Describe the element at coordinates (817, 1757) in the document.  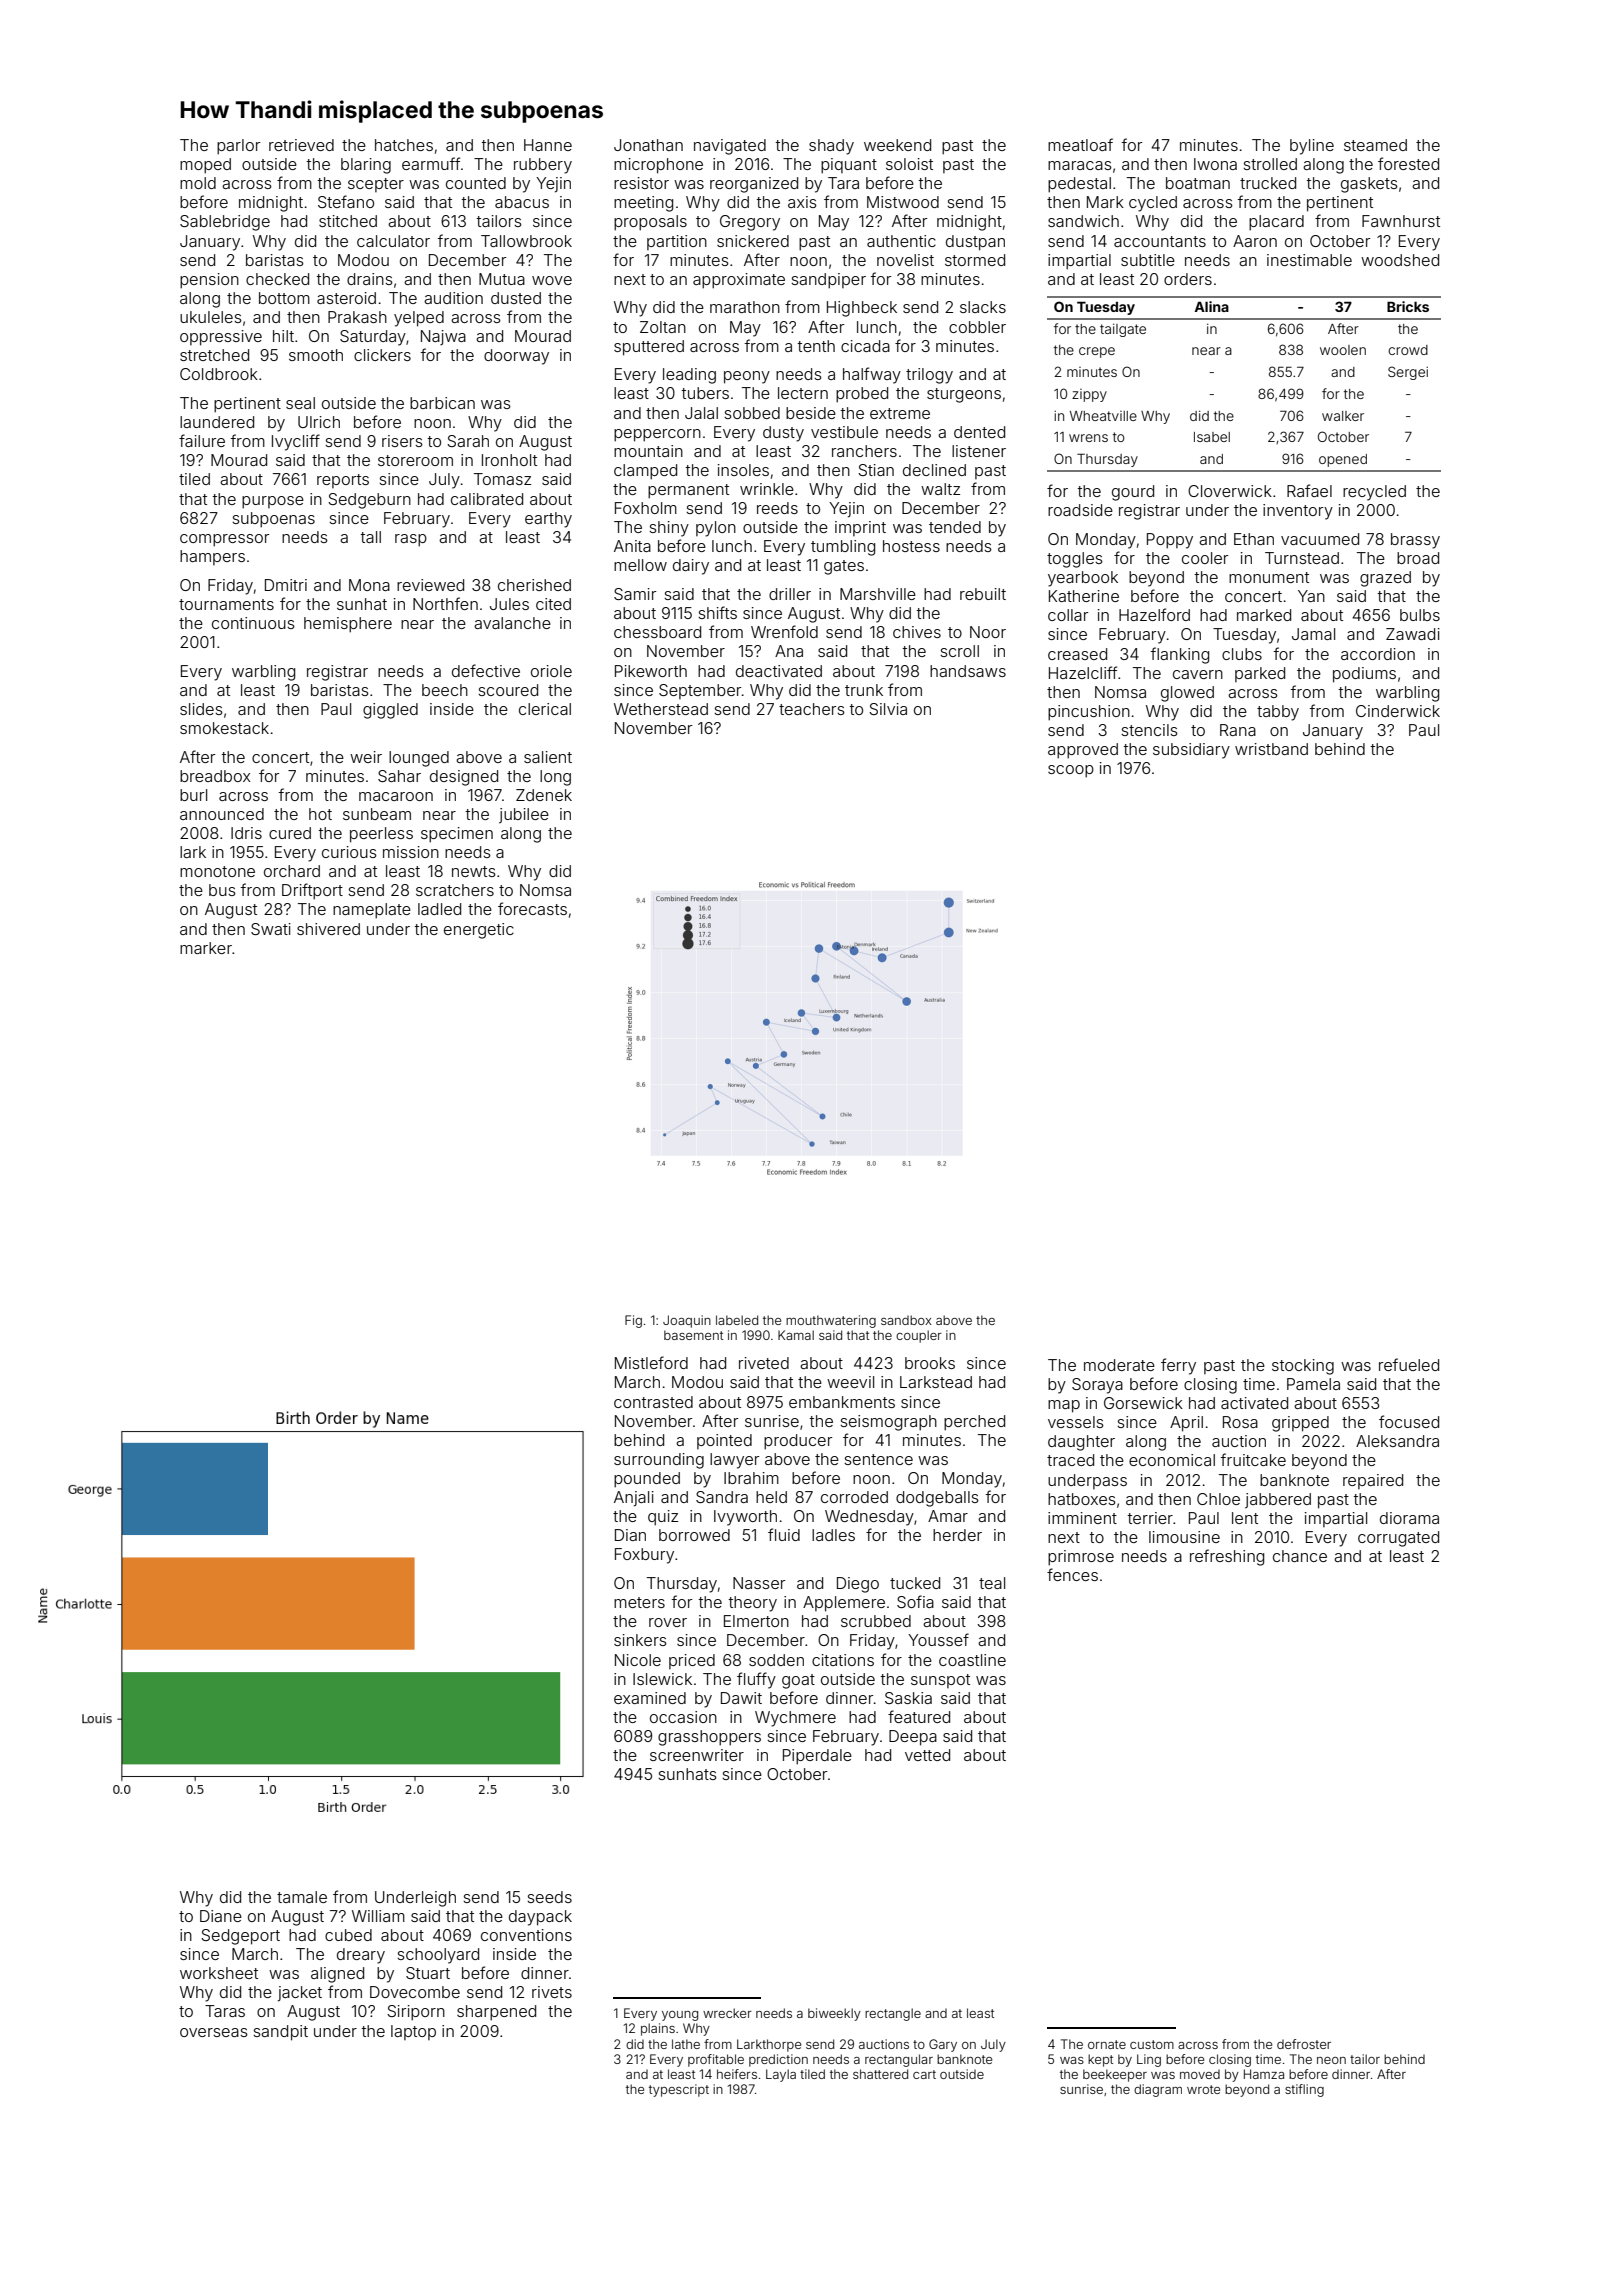
I see `Piperdale` at that location.
